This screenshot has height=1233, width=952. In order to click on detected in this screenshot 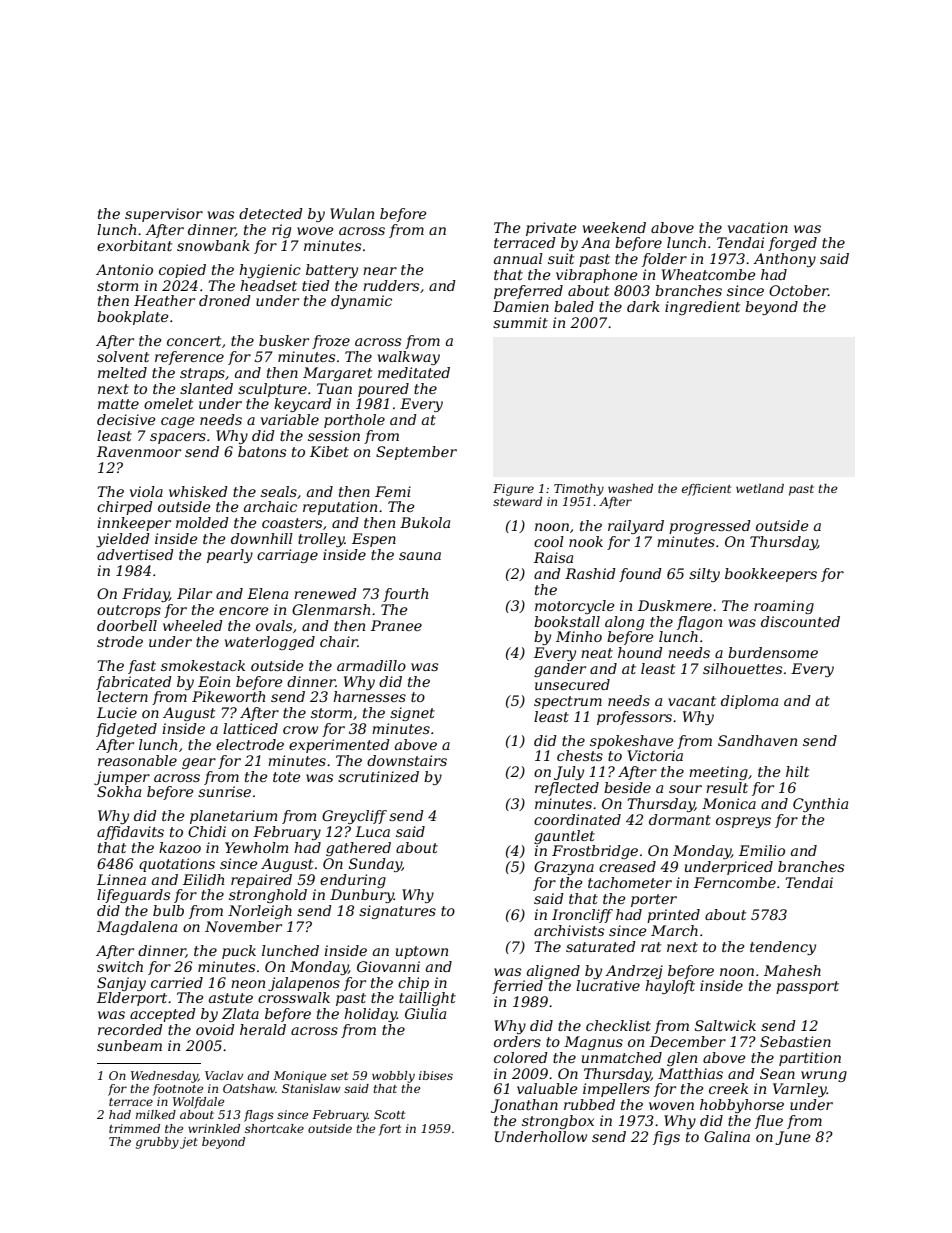, I will do `click(271, 213)`.
